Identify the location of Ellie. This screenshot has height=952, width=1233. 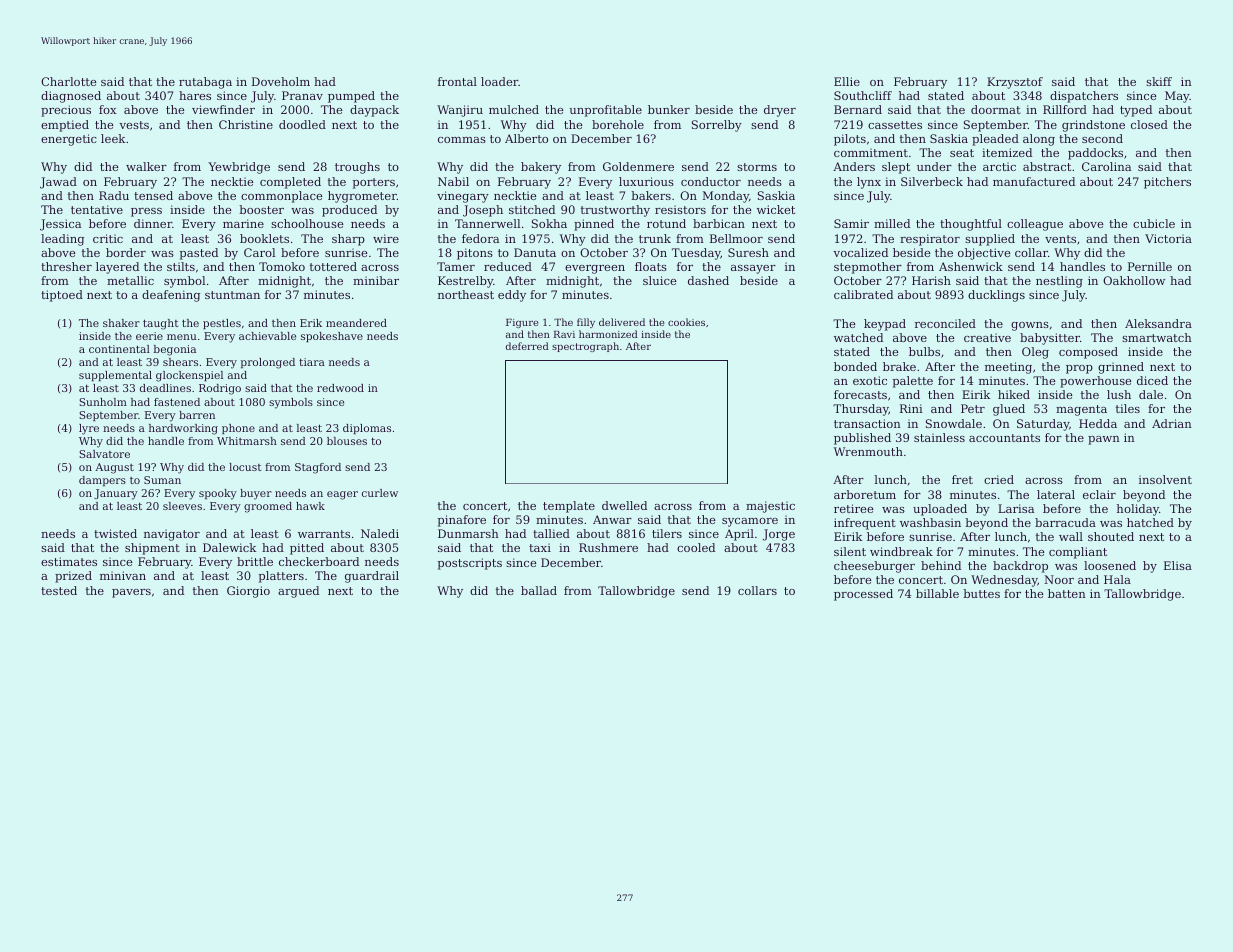
(847, 81).
